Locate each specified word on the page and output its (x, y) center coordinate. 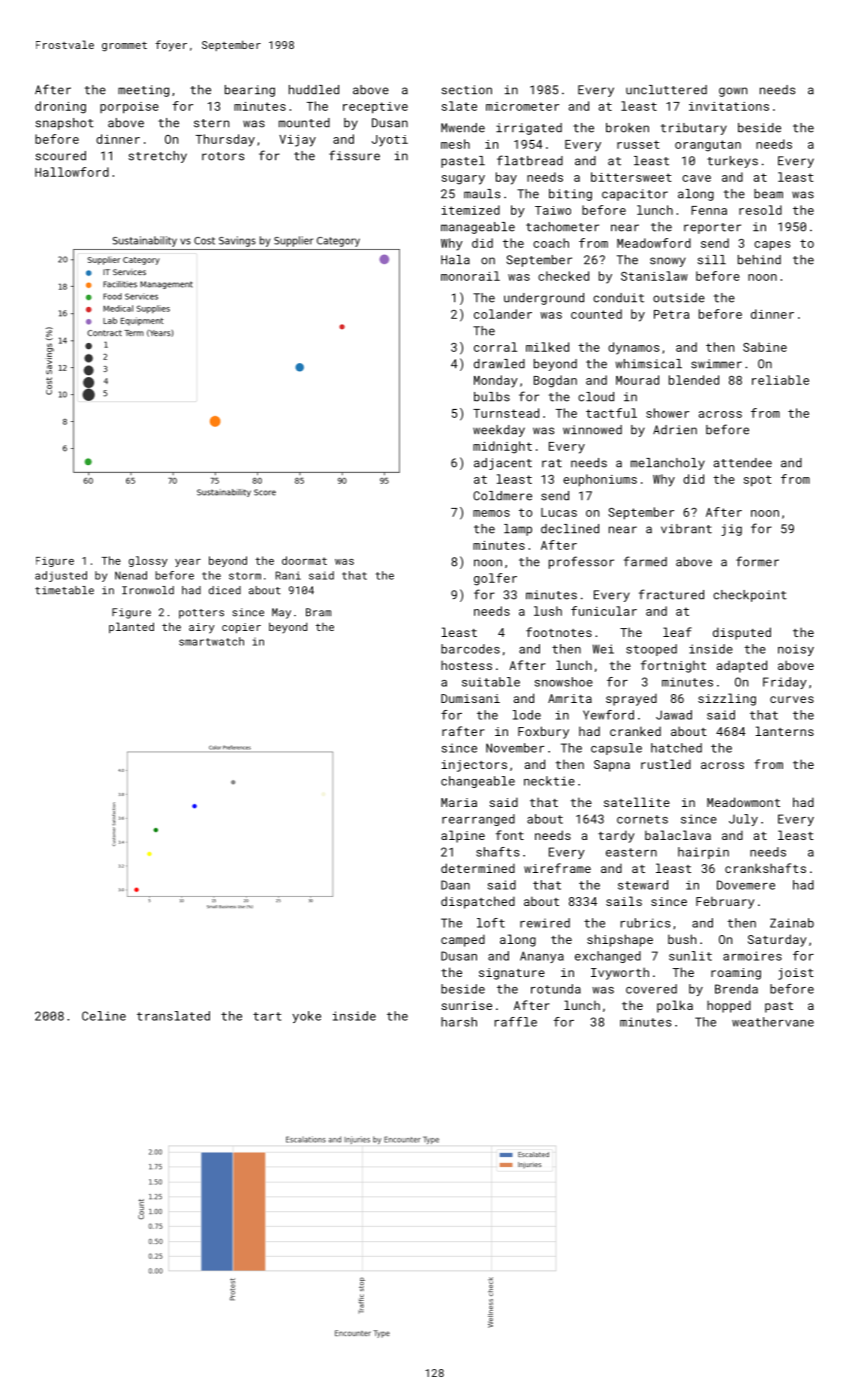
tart (267, 1016)
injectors (474, 766)
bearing (250, 91)
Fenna (709, 210)
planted (131, 627)
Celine (104, 1016)
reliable (780, 380)
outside (679, 298)
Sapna (612, 766)
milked (547, 347)
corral (495, 347)
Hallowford (72, 172)
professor (581, 562)
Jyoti (390, 141)
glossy (148, 561)
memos (491, 513)
